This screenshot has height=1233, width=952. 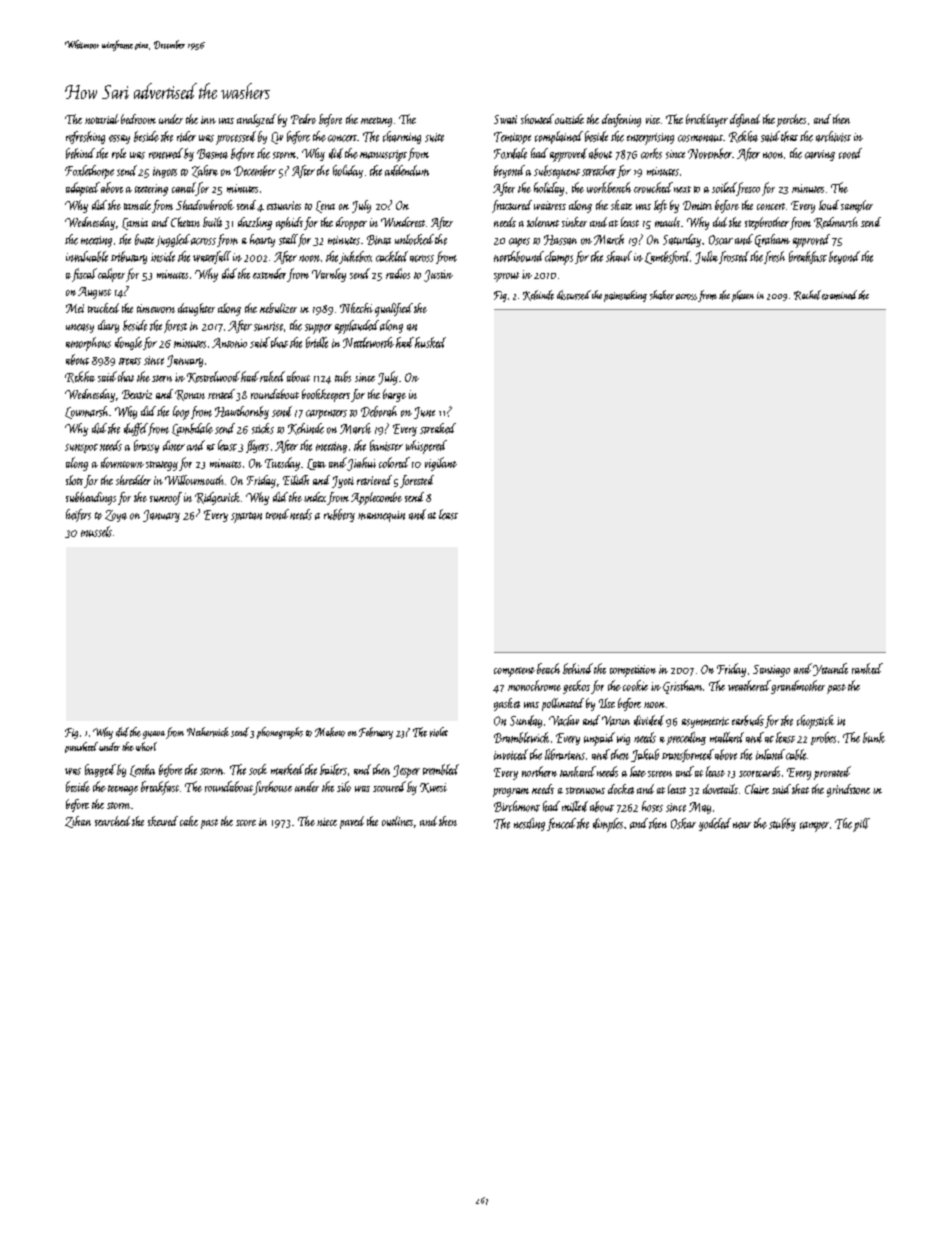 I want to click on outside, so click(x=569, y=119).
